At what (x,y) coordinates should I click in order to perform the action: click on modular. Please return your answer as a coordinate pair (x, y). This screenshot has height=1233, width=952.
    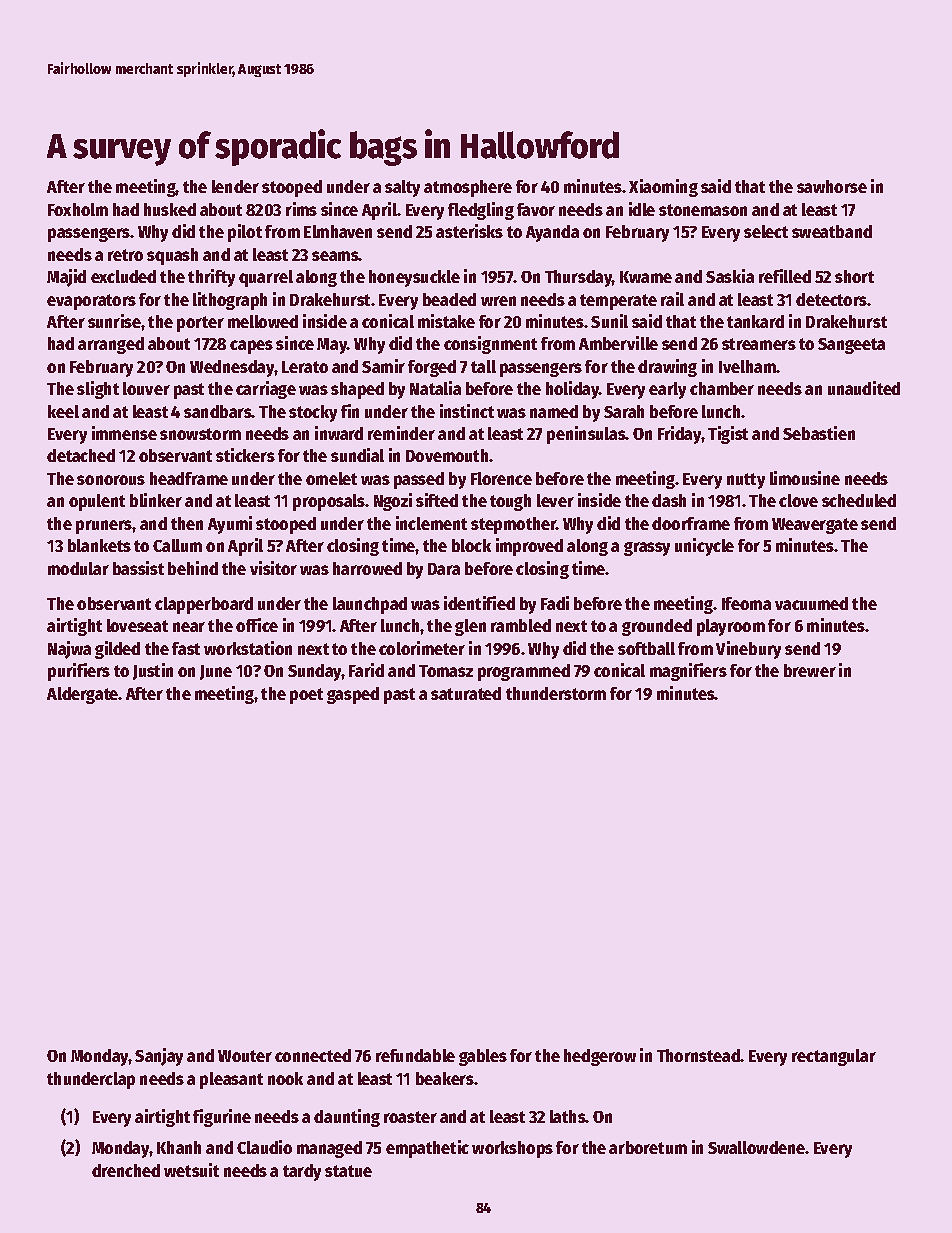
    Looking at the image, I should click on (78, 568).
